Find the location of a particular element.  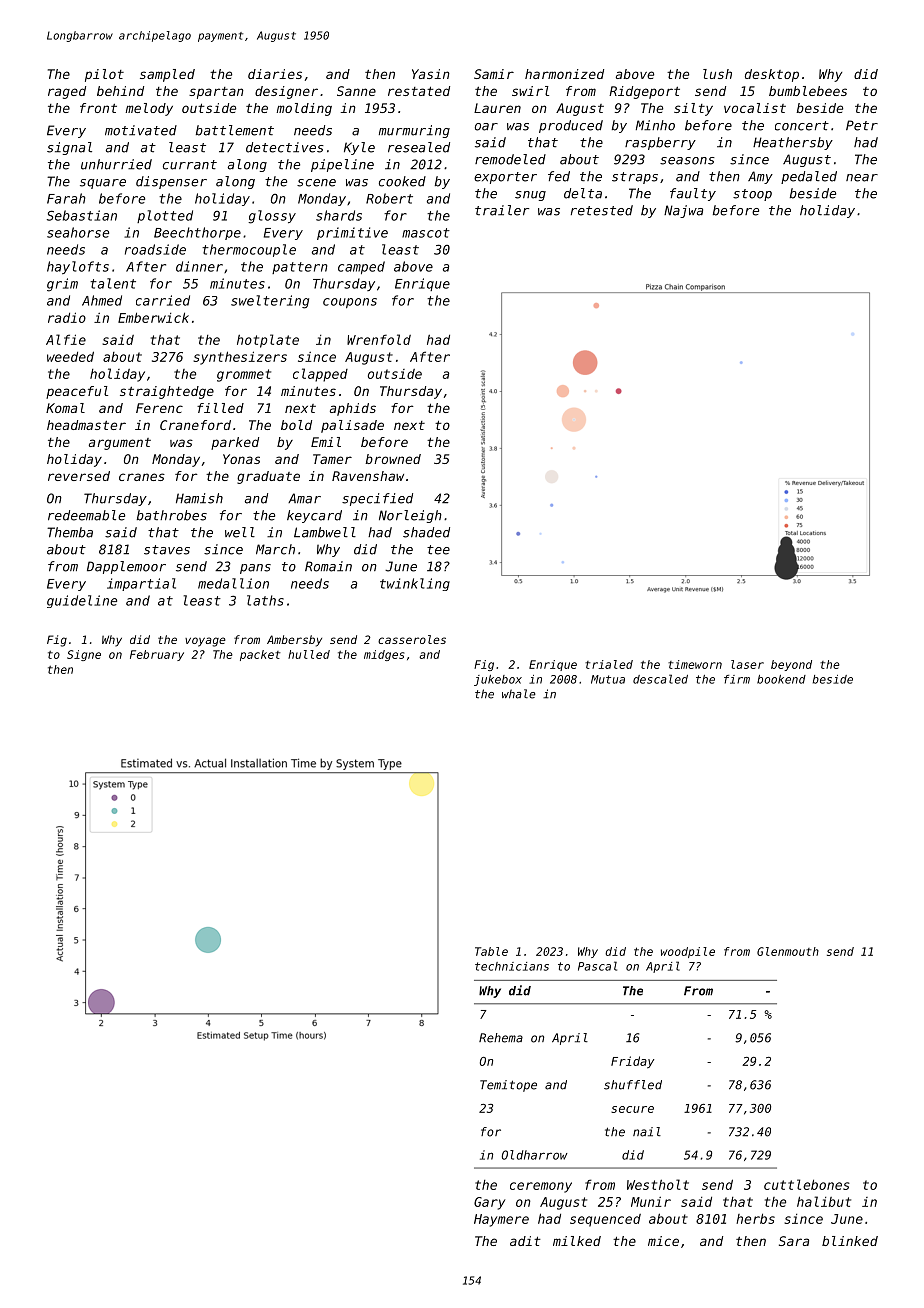

herbs is located at coordinates (755, 1218).
